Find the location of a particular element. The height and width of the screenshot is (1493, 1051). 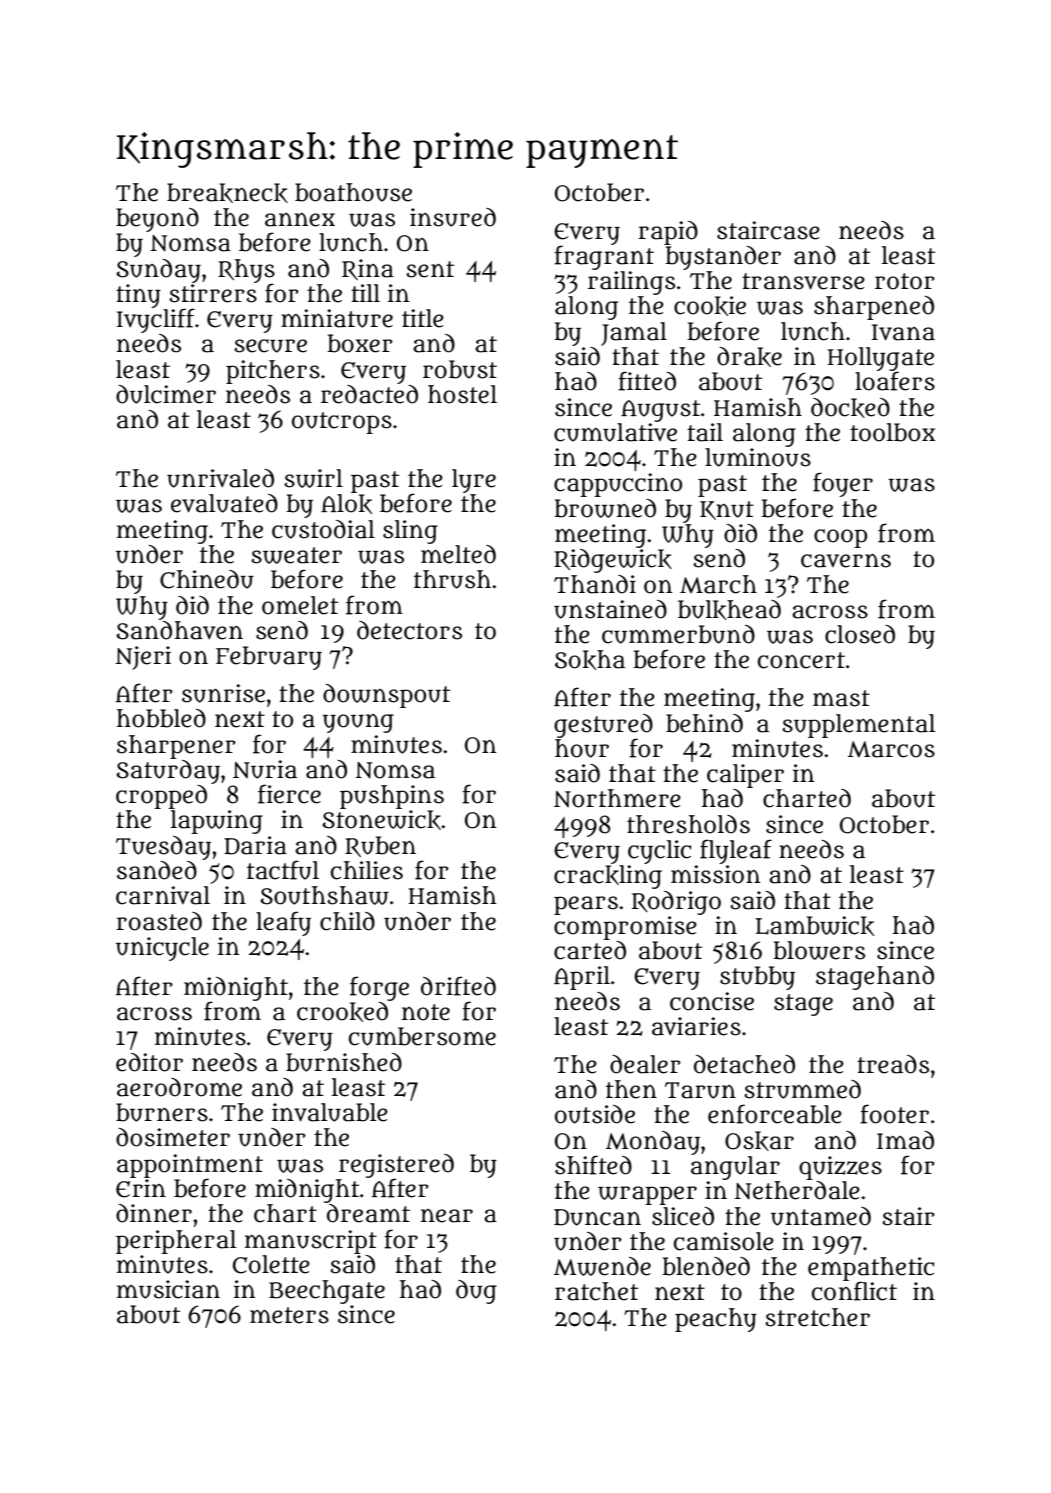

rapid is located at coordinates (668, 233).
